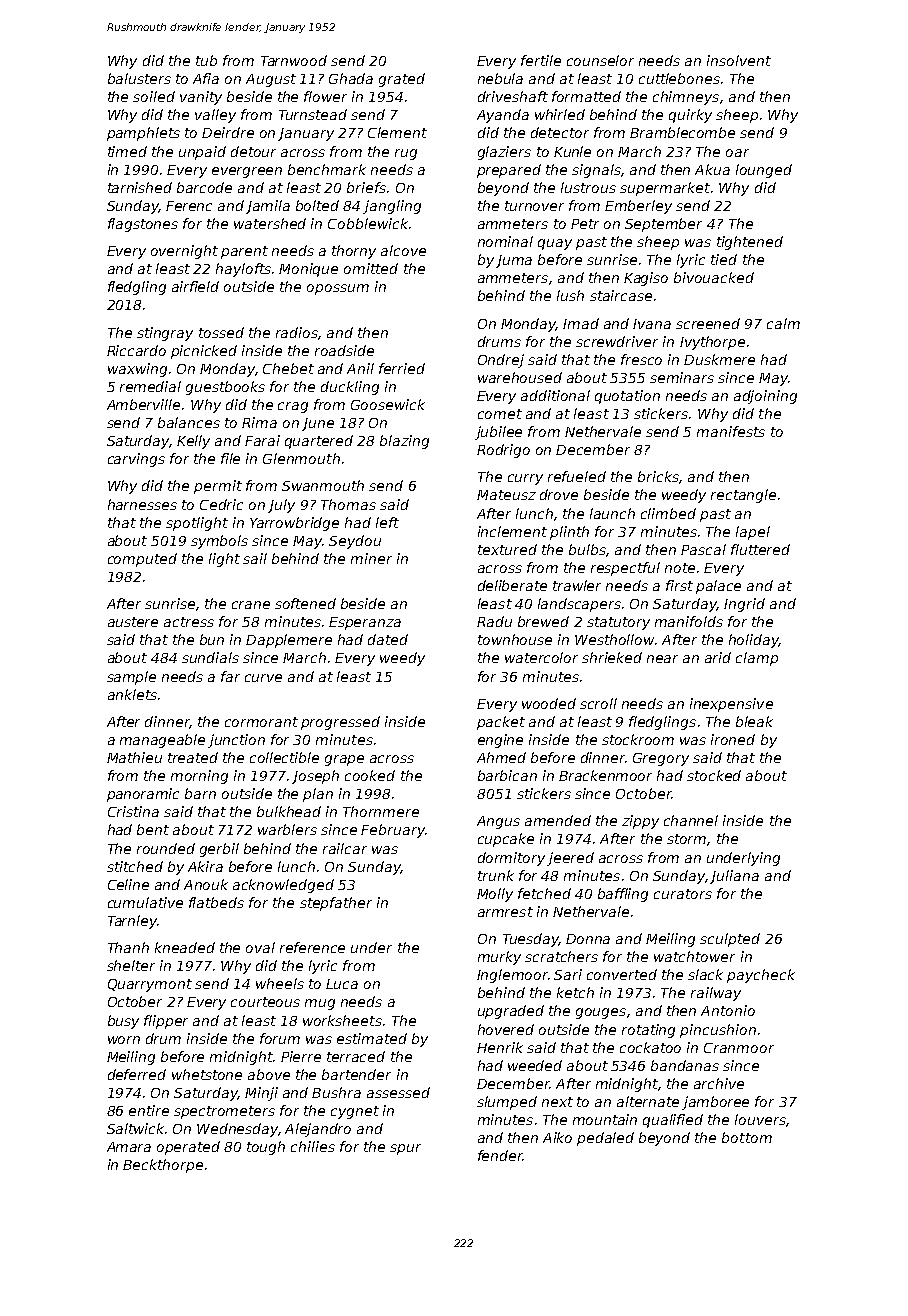  Describe the element at coordinates (402, 368) in the page. I see `ferried` at that location.
